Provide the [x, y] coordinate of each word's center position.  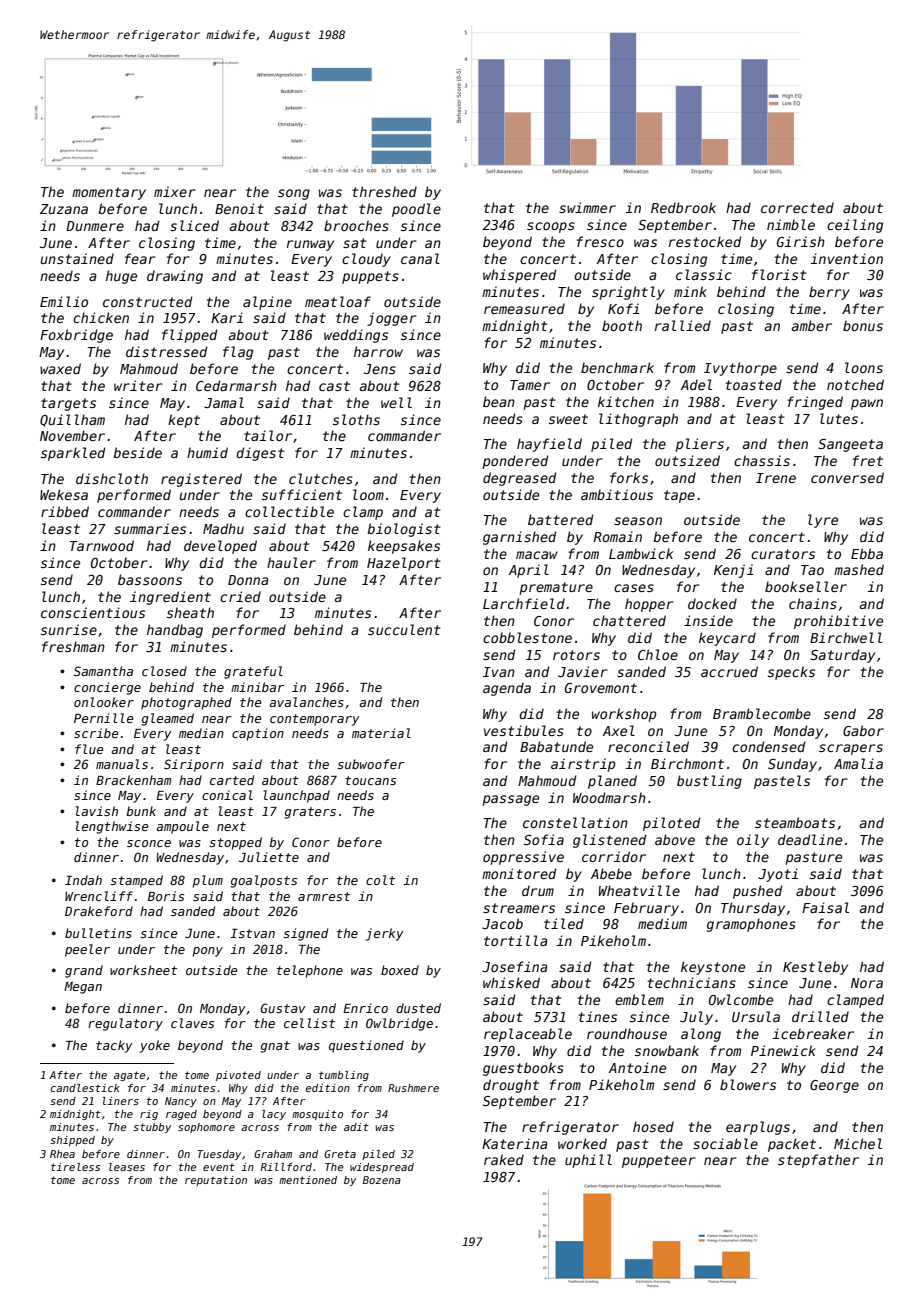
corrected [797, 207]
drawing [175, 277]
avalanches [306, 702]
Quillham [72, 420]
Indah [83, 880]
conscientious [93, 612]
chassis [762, 460]
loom [368, 494]
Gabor [863, 730]
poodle [416, 210]
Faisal [825, 907]
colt [380, 880]
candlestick [85, 1088]
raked [504, 1159]
